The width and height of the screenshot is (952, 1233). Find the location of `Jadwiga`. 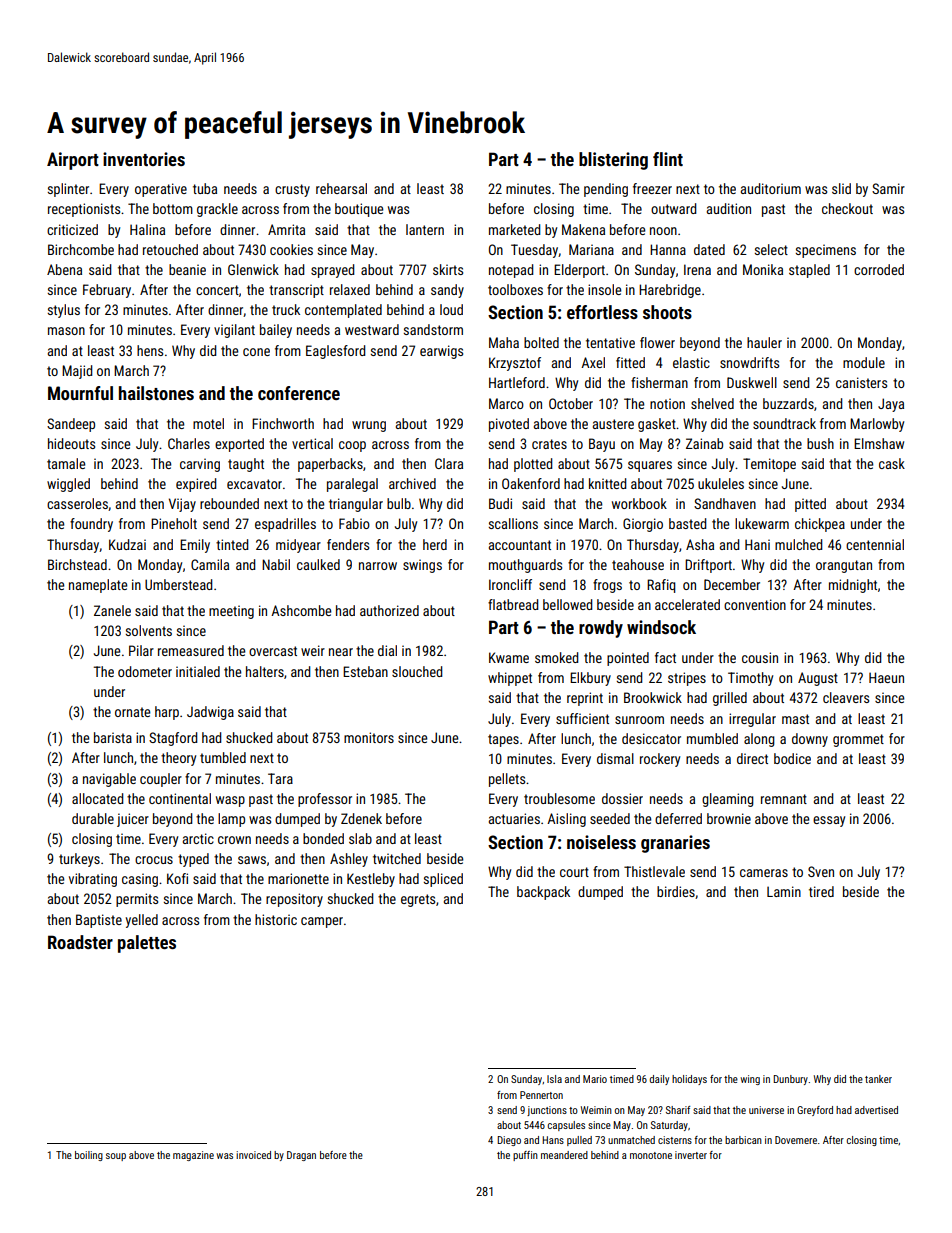

Jadwiga is located at coordinates (210, 713).
